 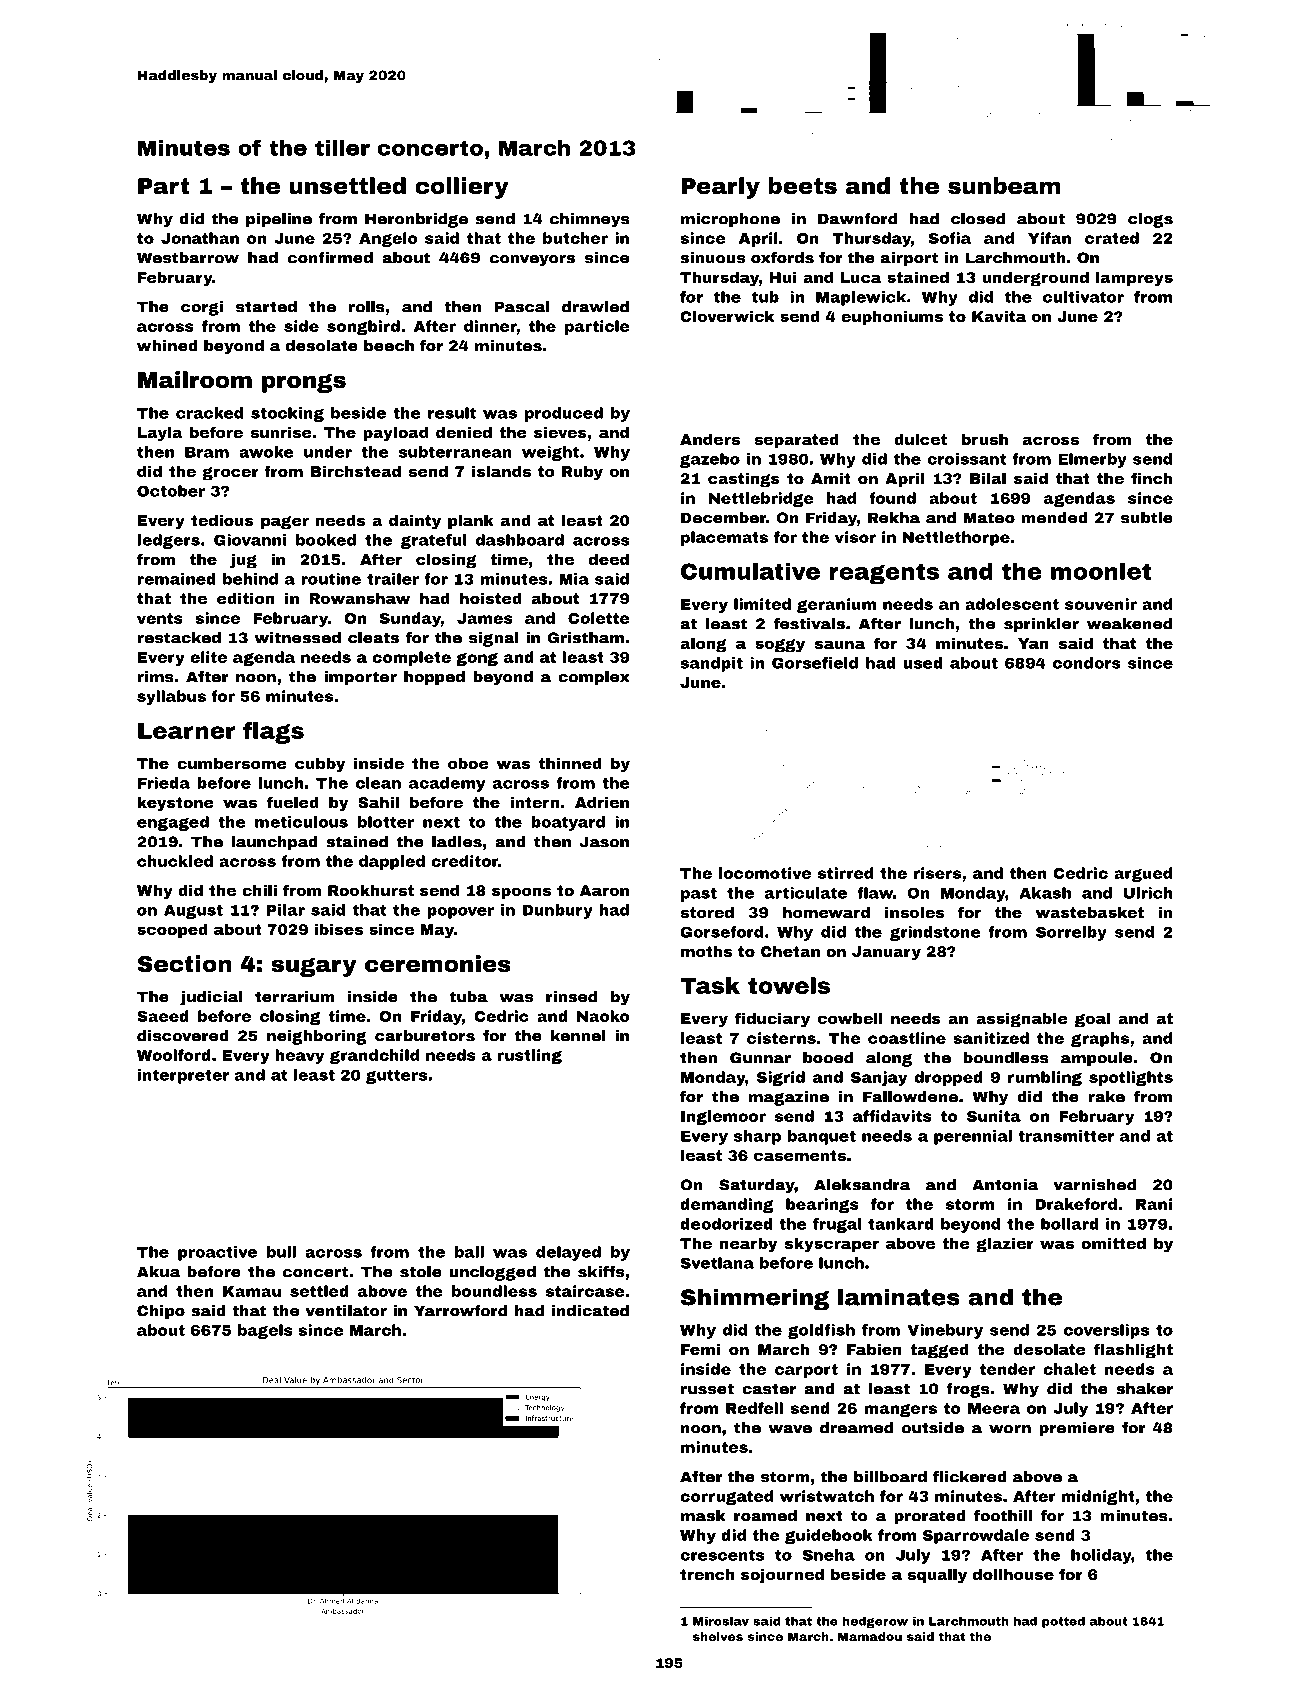 I want to click on Sorrelby, so click(x=1071, y=933).
